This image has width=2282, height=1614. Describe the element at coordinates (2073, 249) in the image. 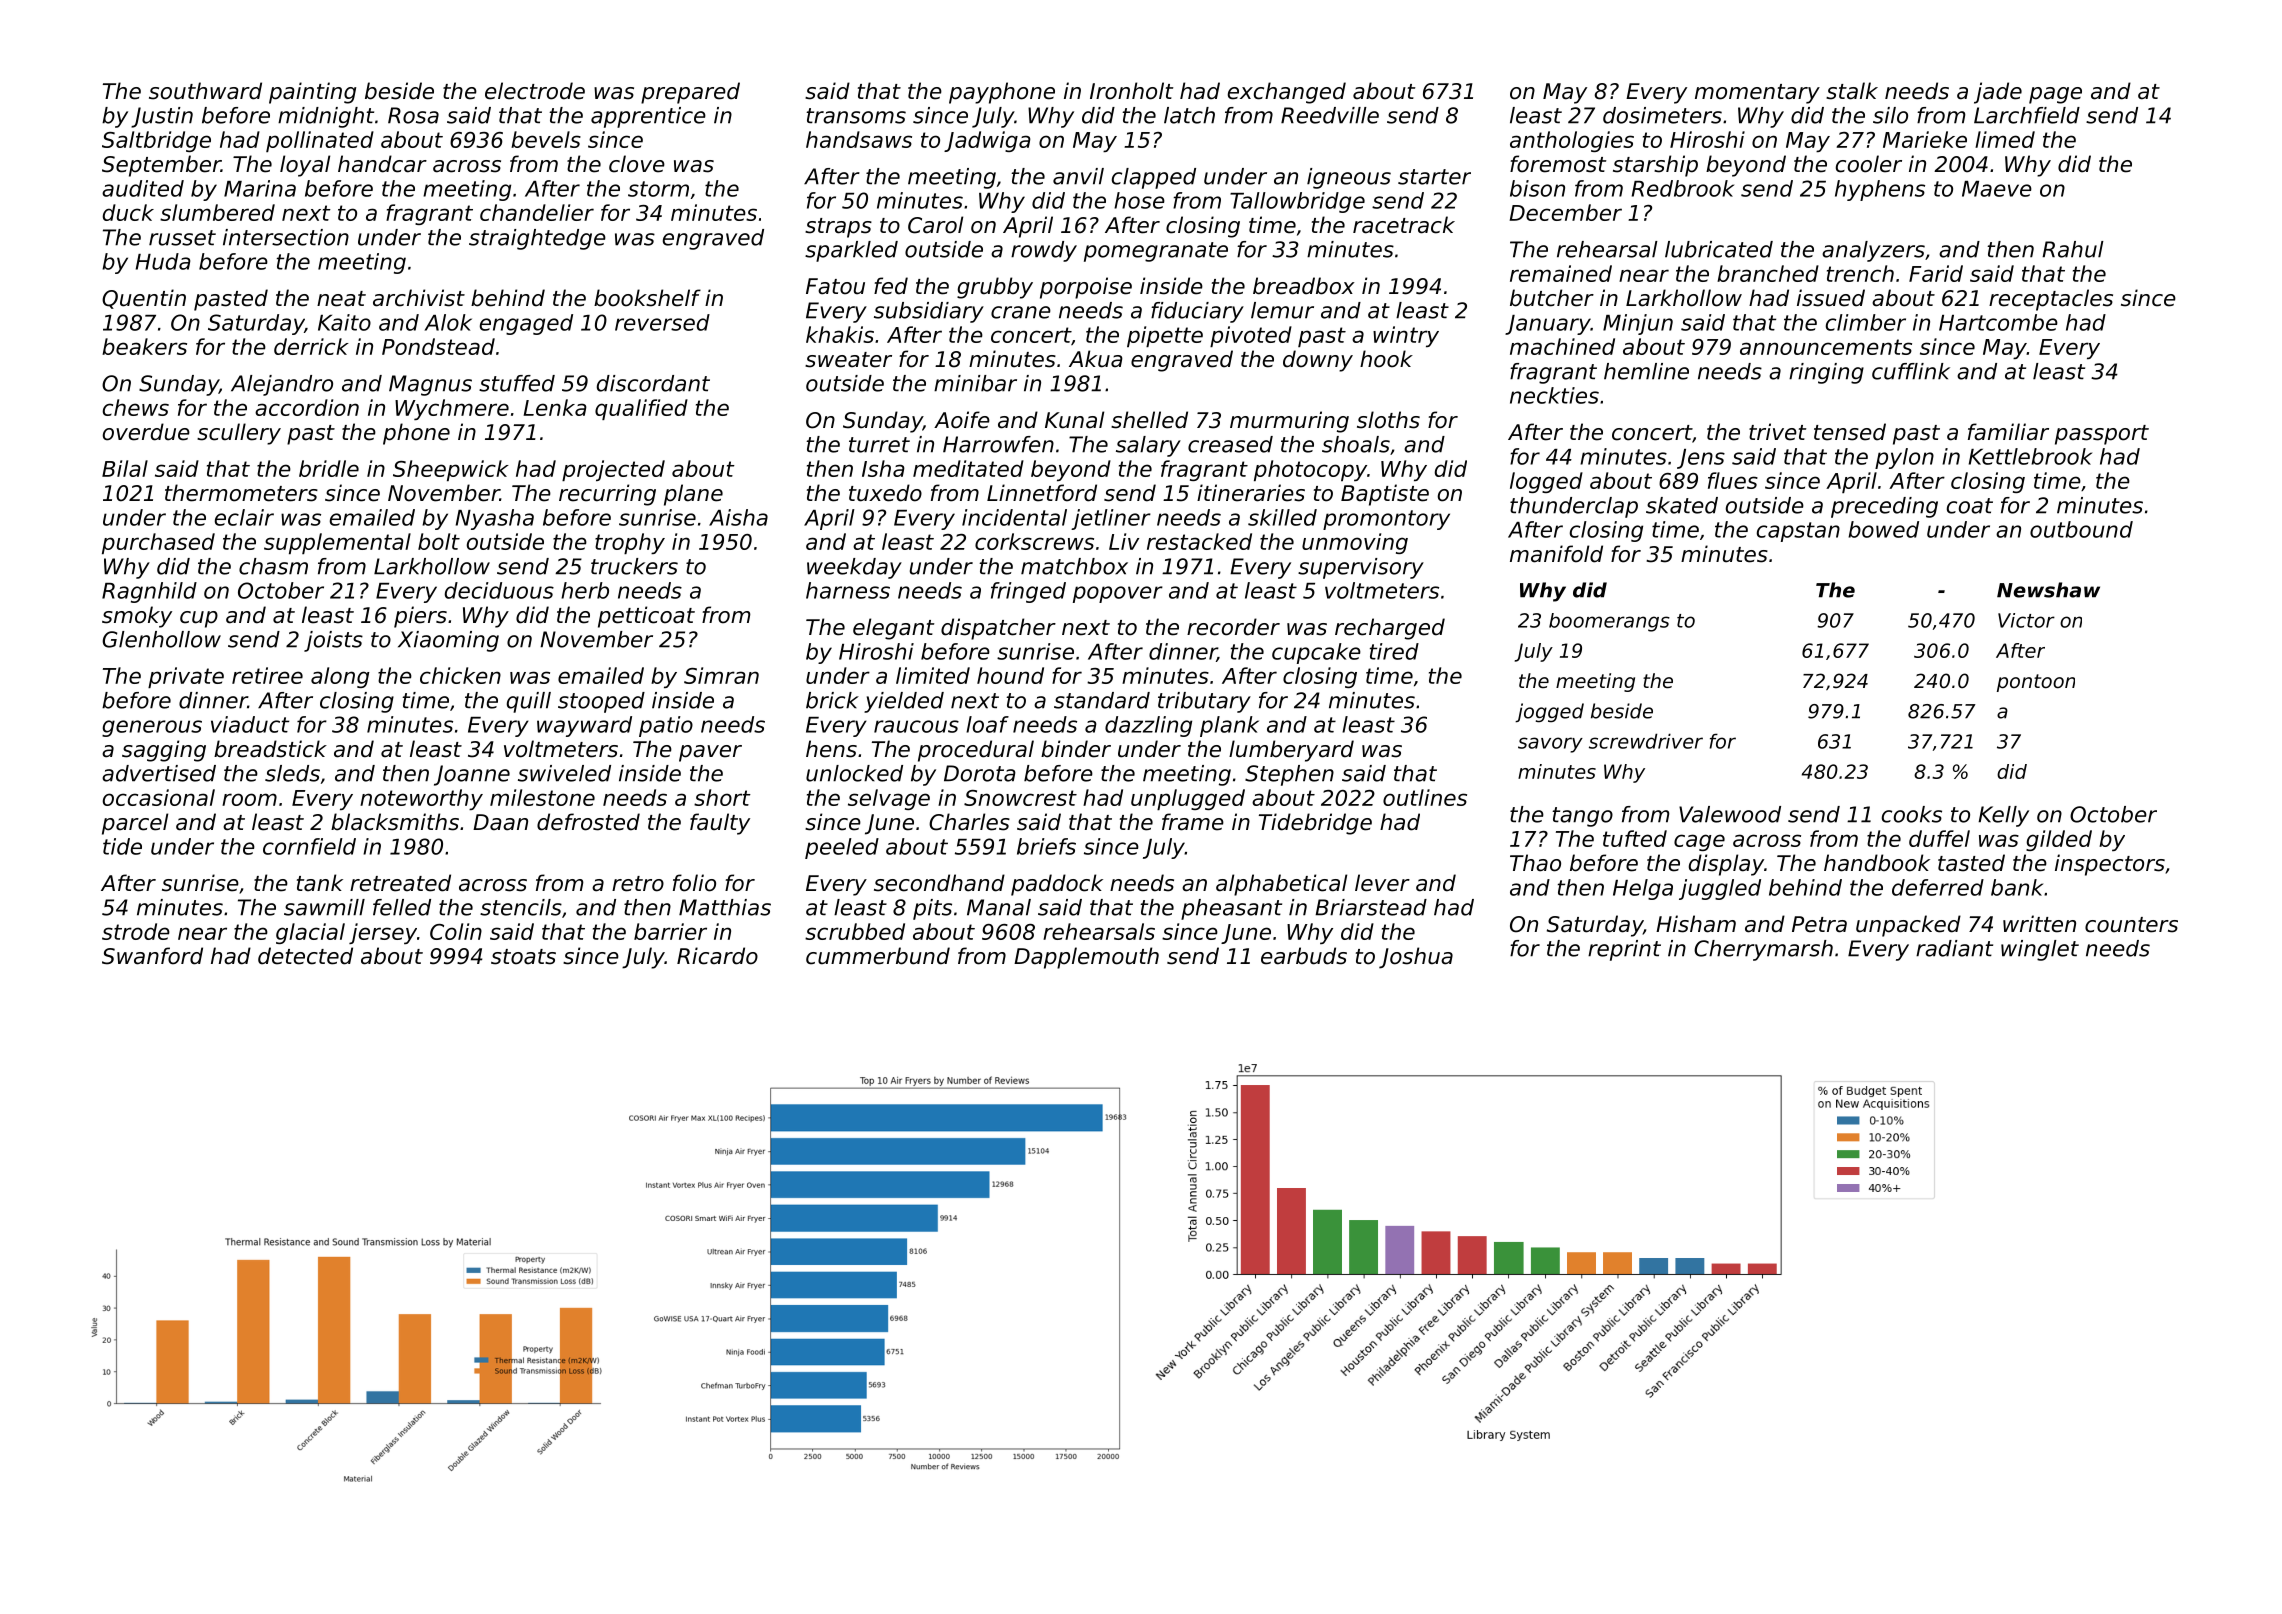

I see `Rahul` at that location.
